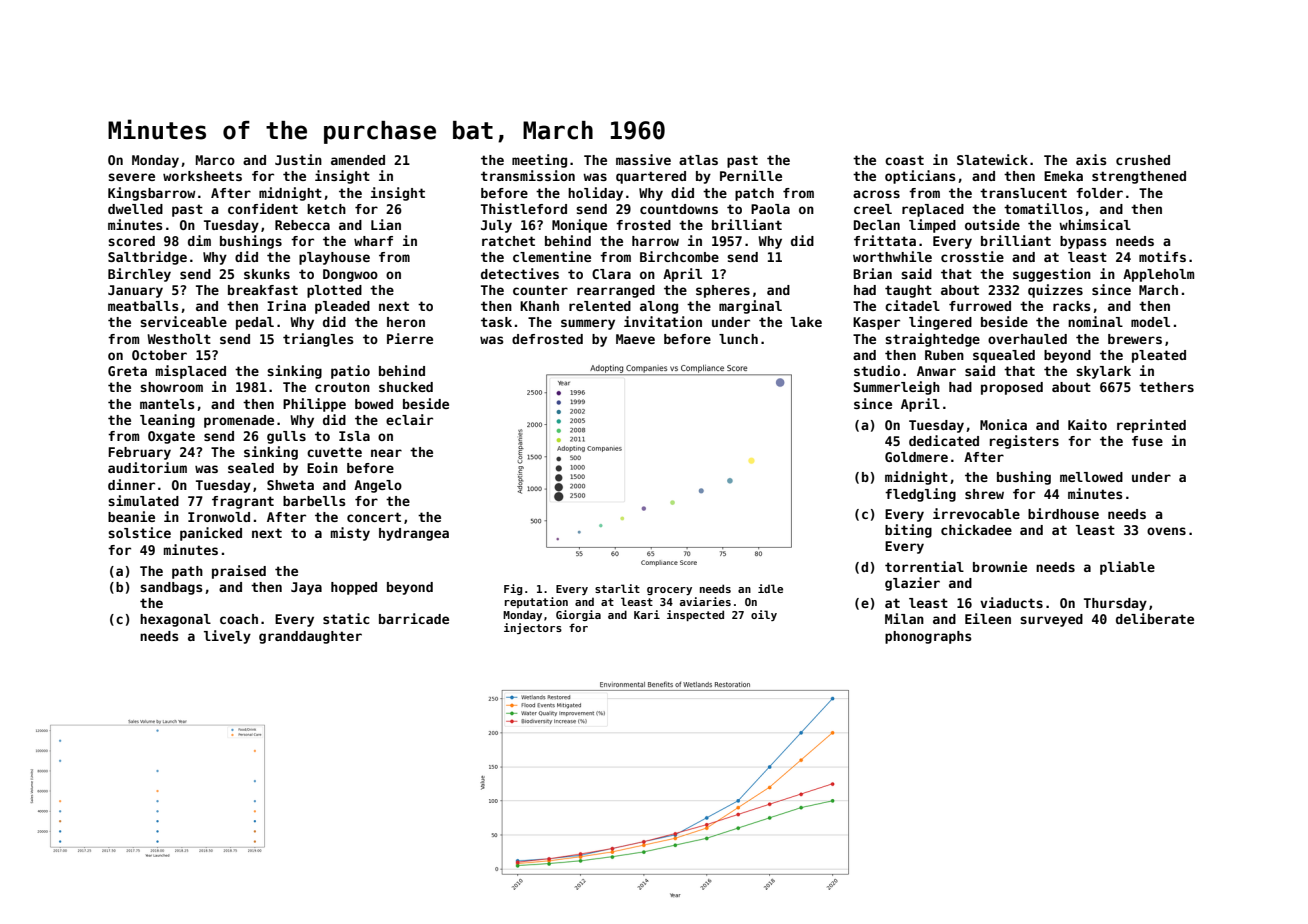  I want to click on wharf, so click(373, 241).
